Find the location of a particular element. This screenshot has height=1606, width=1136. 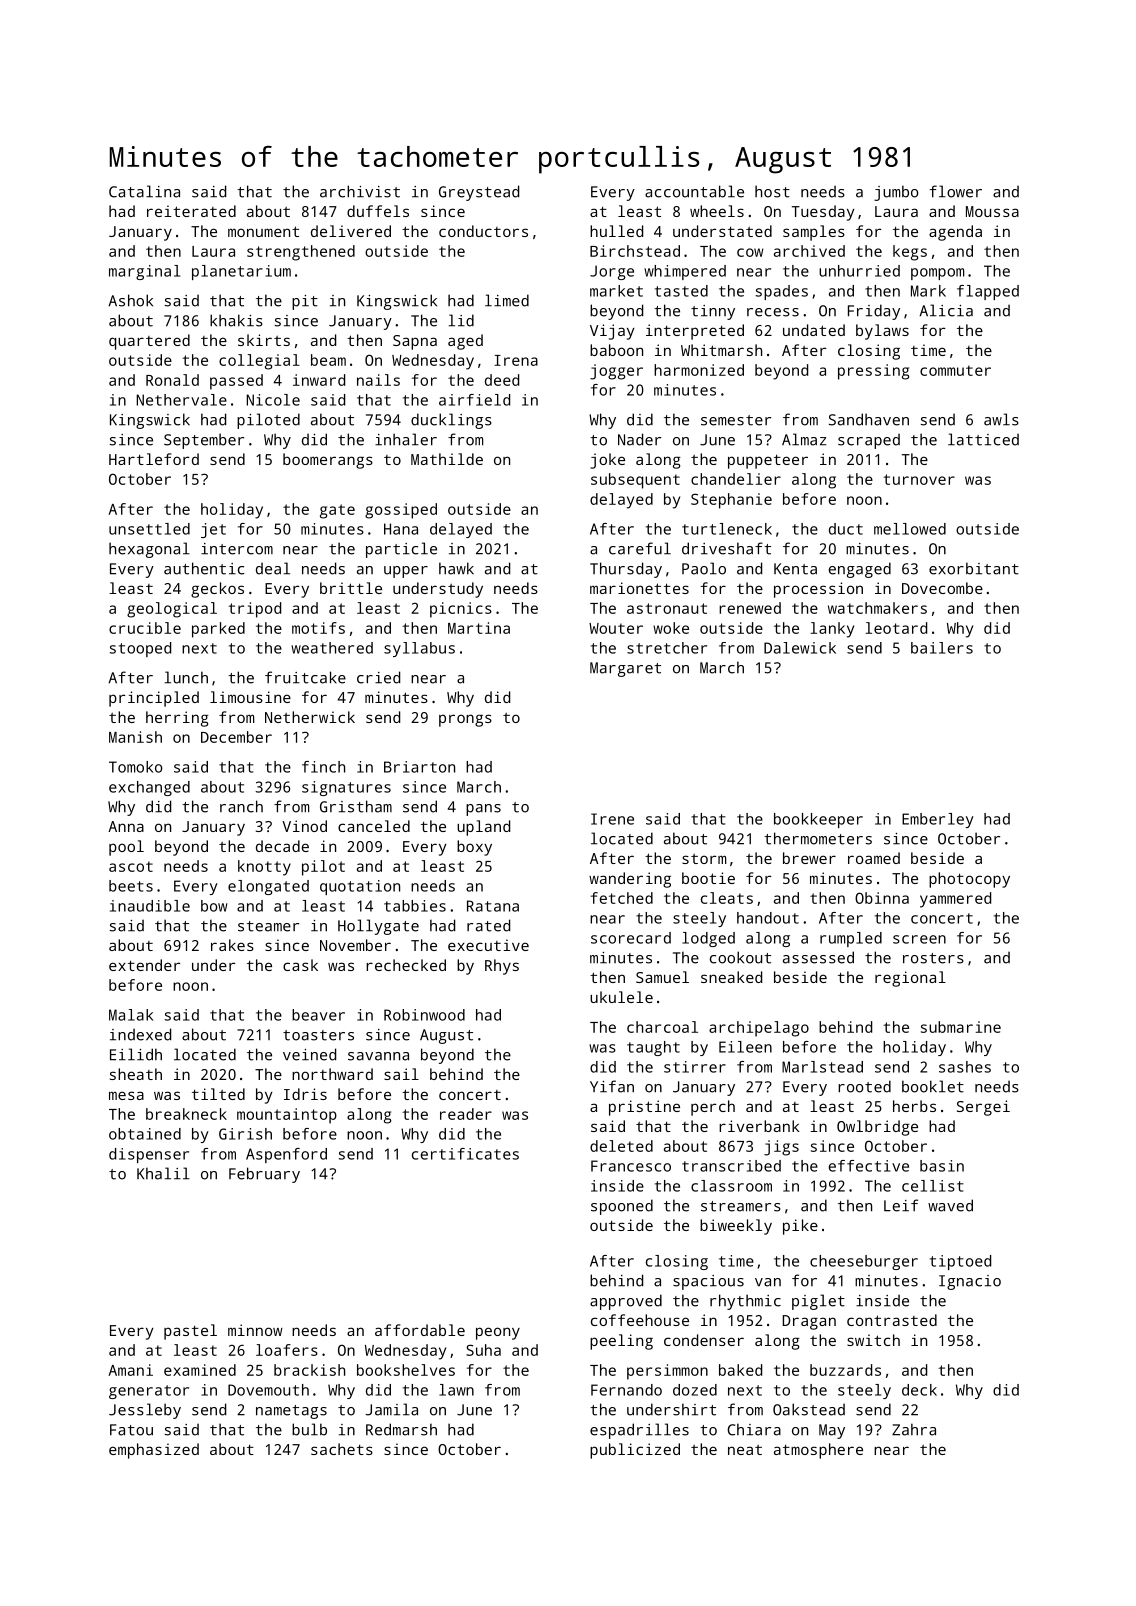

Dovecombe is located at coordinates (942, 588).
